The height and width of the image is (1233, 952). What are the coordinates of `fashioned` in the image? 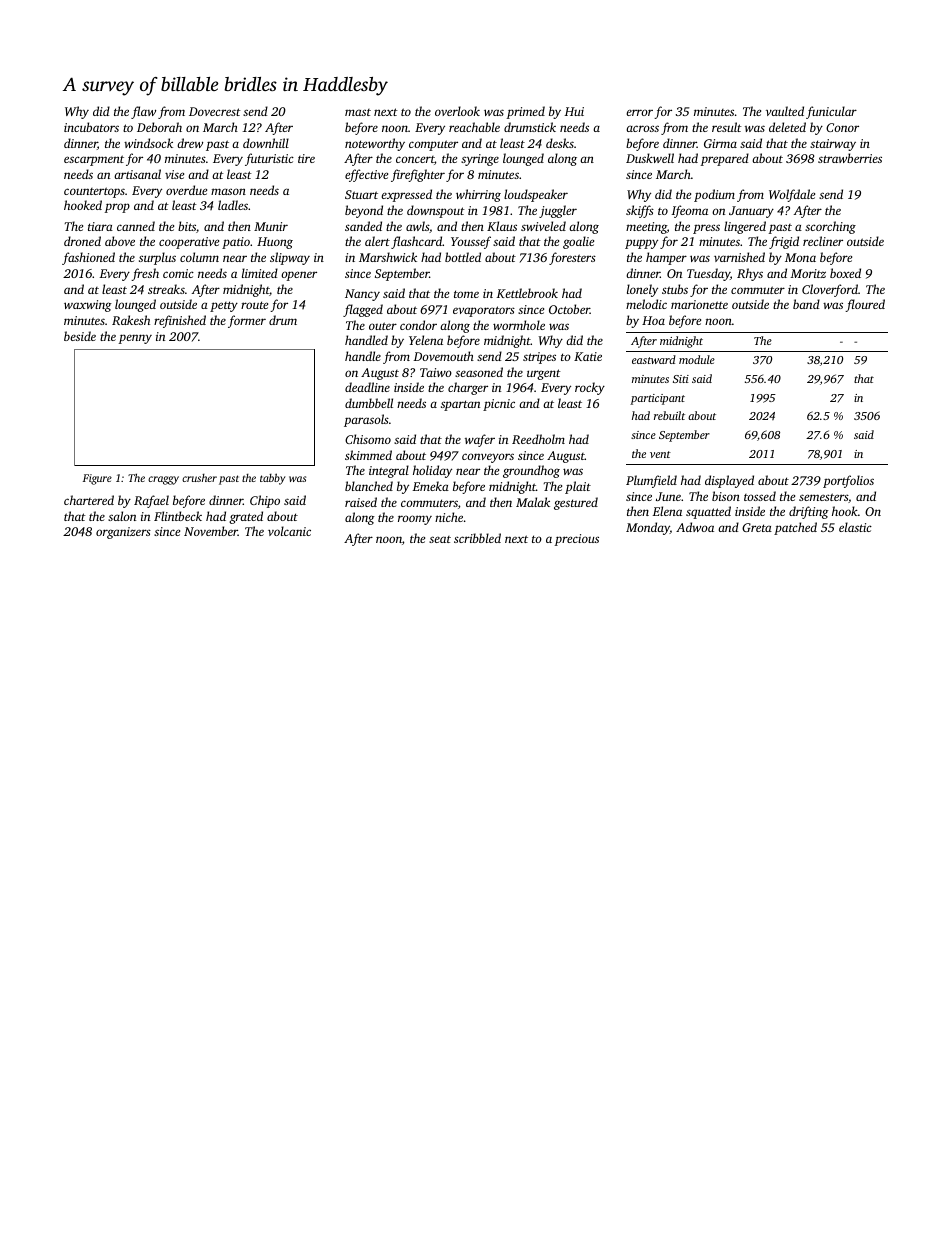 It's located at (88, 258).
